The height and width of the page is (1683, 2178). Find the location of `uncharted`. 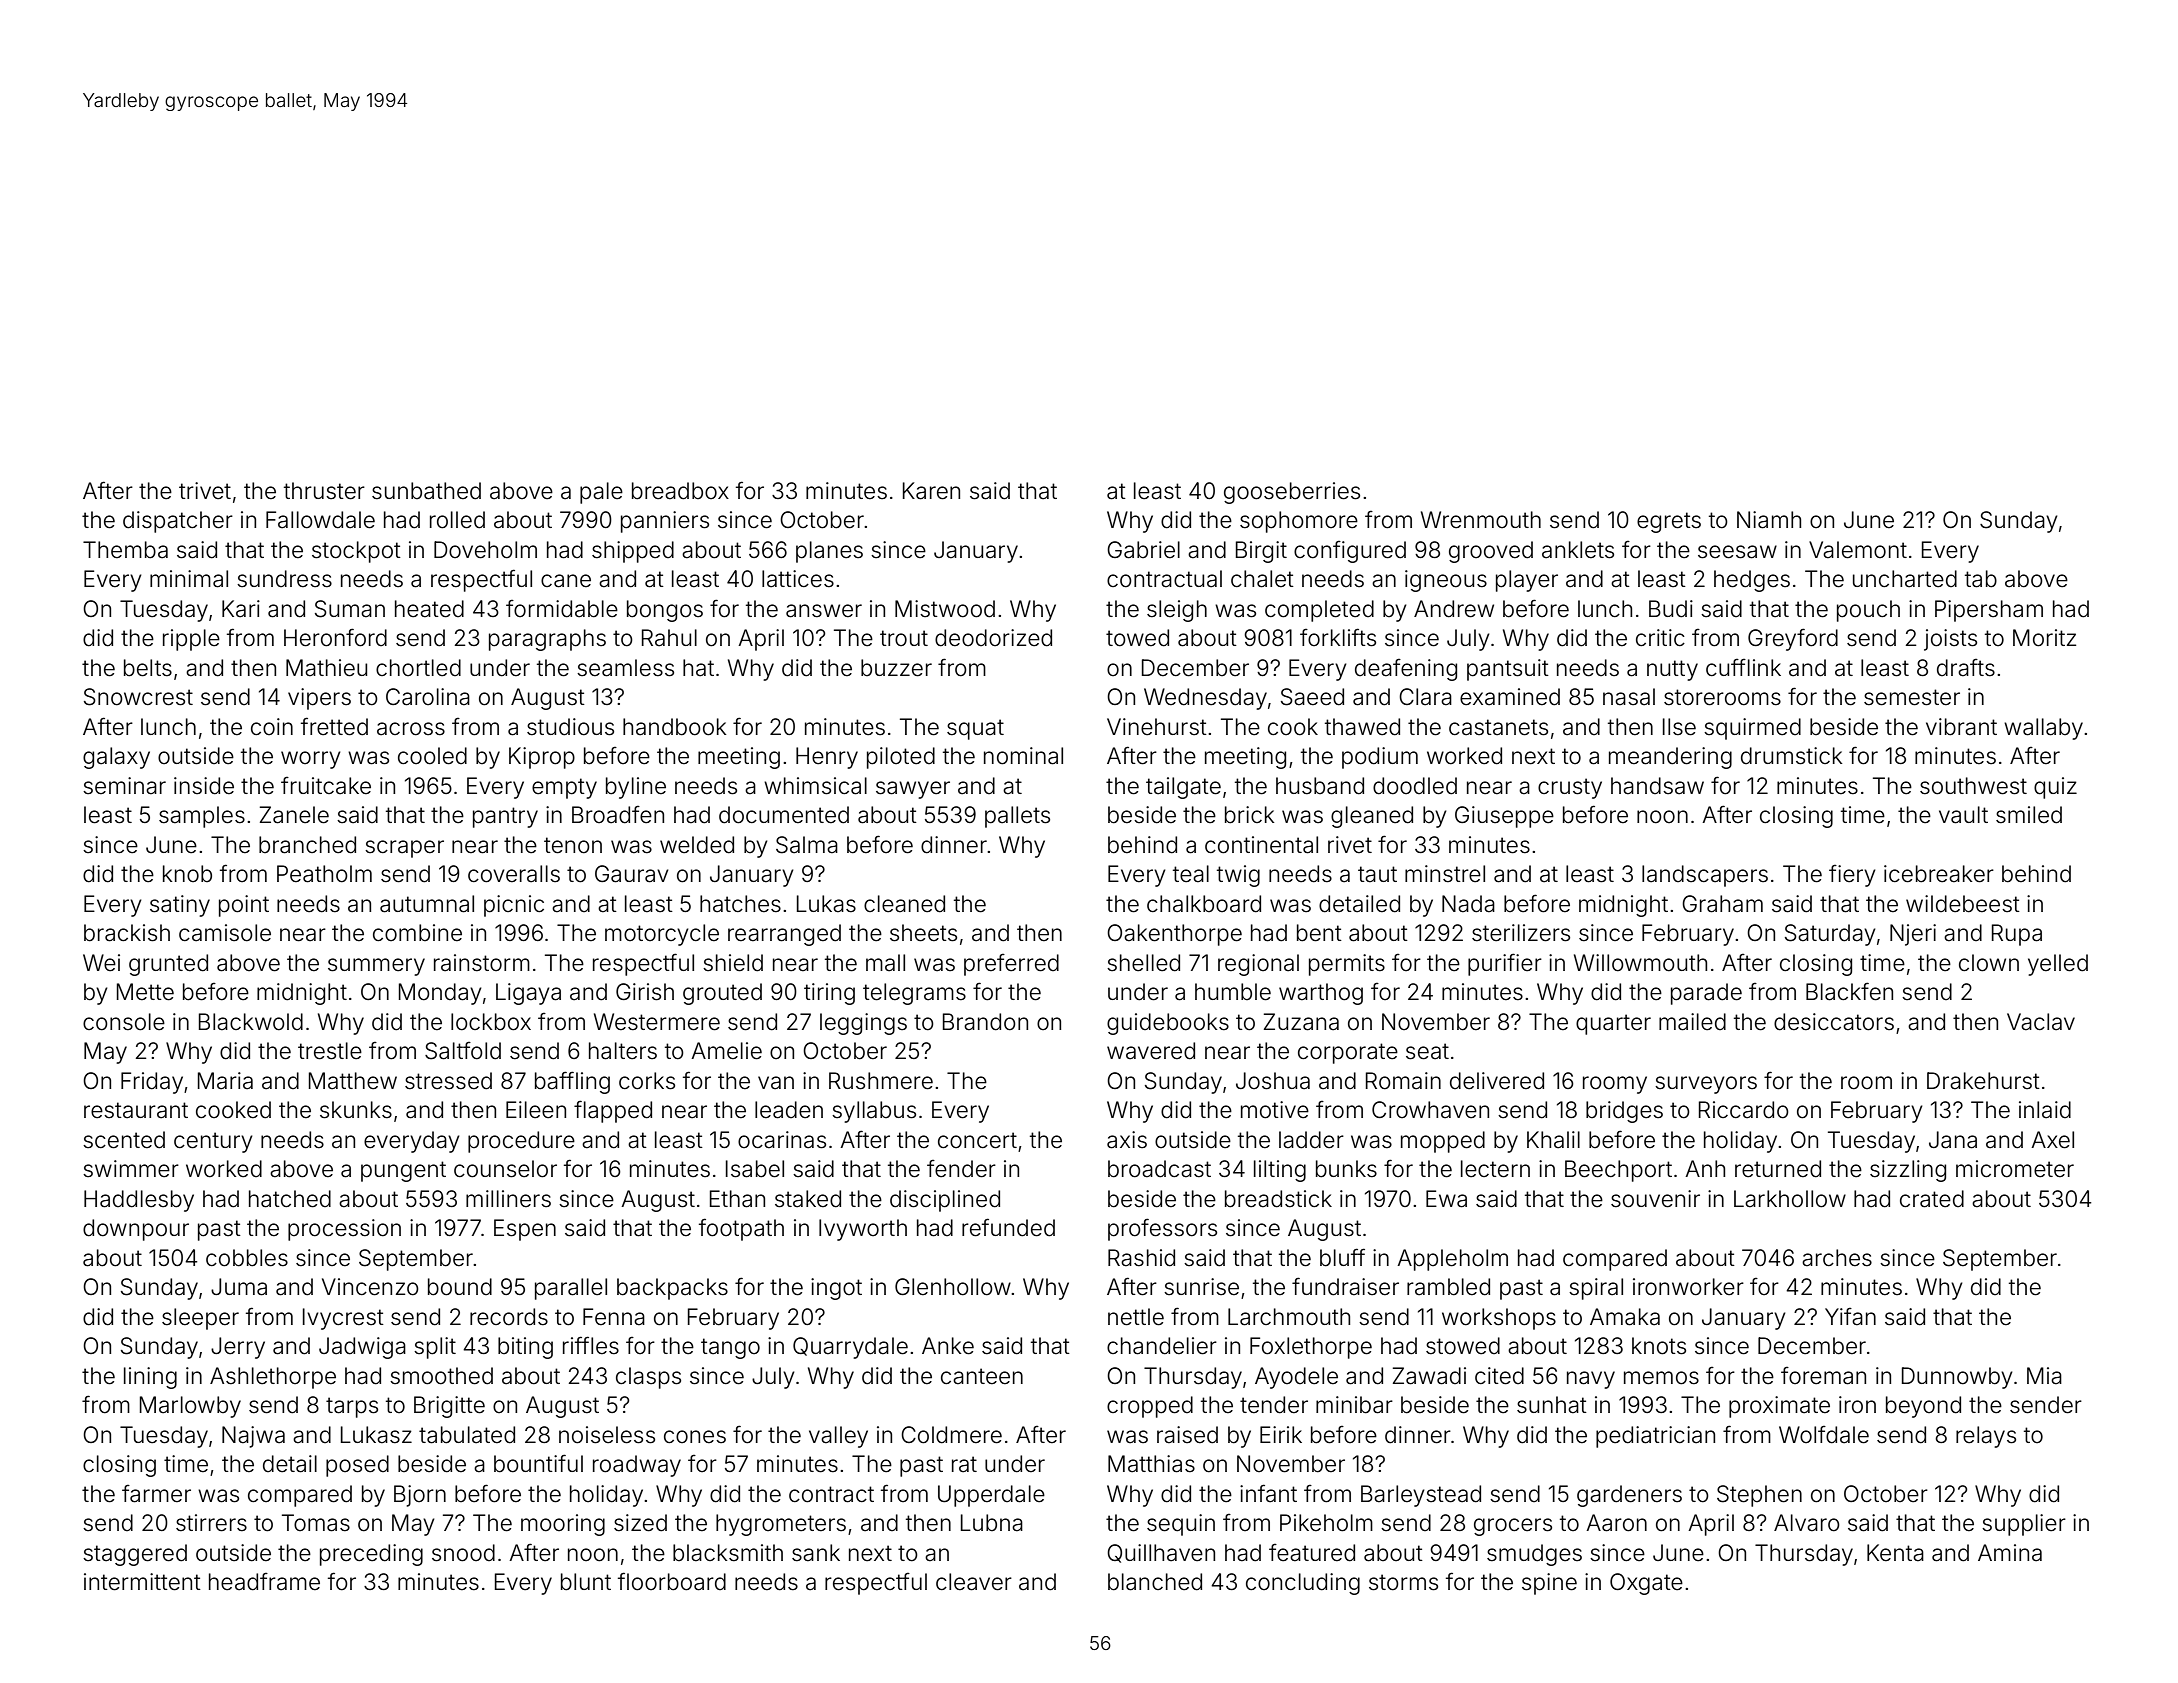

uncharted is located at coordinates (1905, 579).
